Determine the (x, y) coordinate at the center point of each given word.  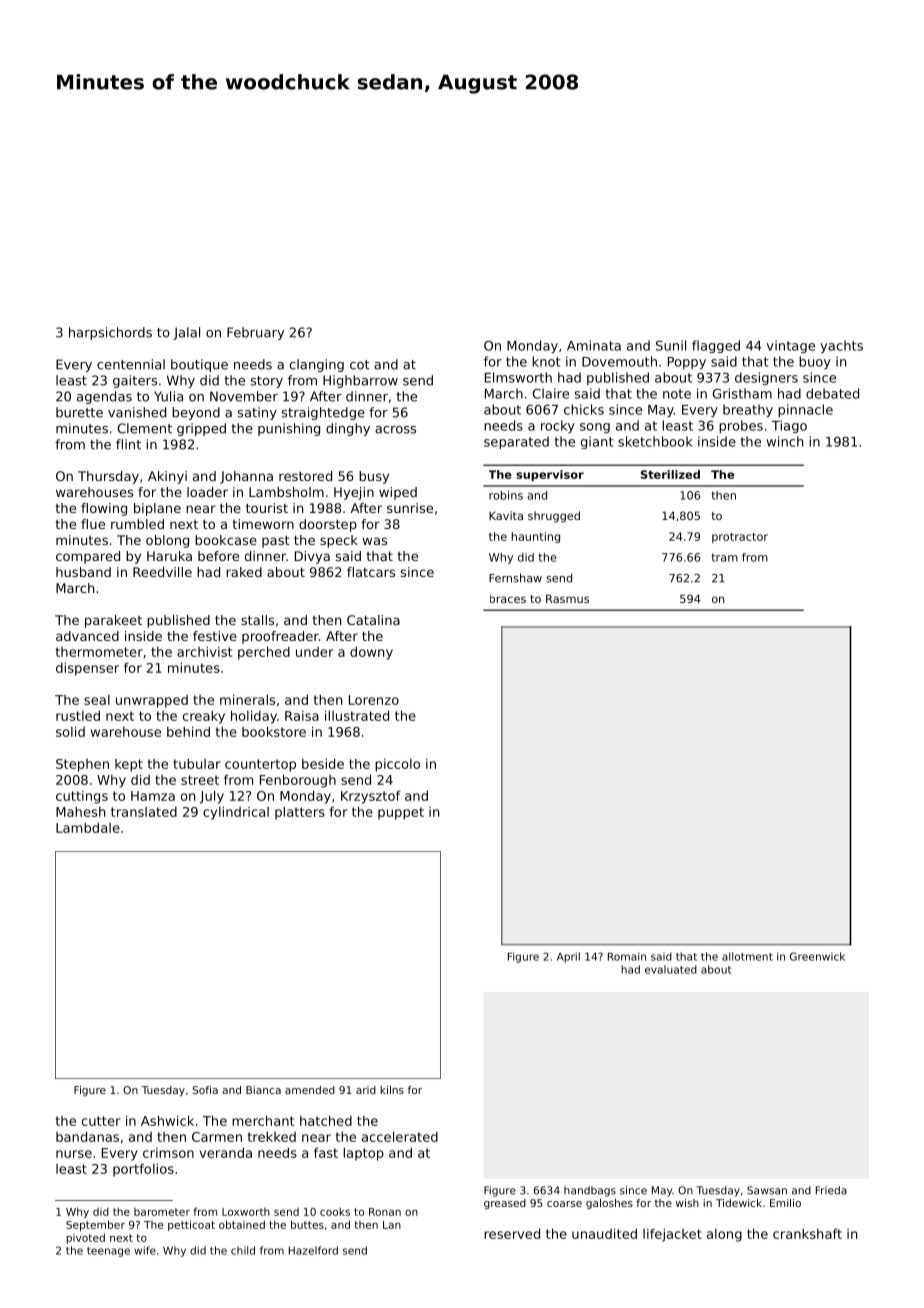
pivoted (85, 1238)
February (255, 333)
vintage (791, 346)
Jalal (186, 333)
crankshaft (807, 1233)
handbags (590, 1191)
